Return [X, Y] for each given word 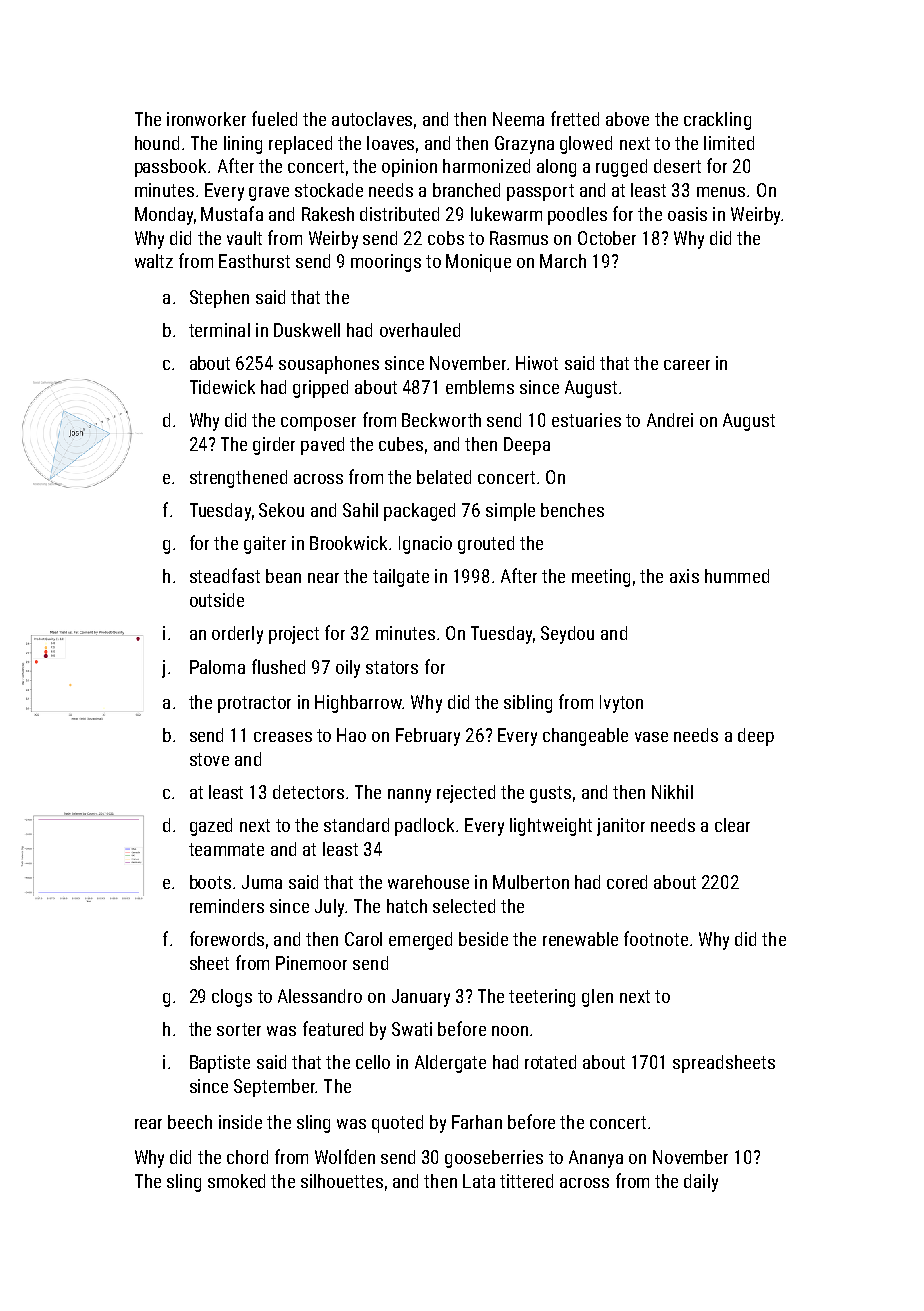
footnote [656, 938]
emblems [480, 387]
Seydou [567, 635]
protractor [254, 704]
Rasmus [519, 238]
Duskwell [307, 330]
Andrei [670, 420]
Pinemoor [311, 963]
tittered [526, 1181]
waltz [154, 261]
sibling [528, 704]
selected [464, 906]
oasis [687, 214]
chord [247, 1157]
